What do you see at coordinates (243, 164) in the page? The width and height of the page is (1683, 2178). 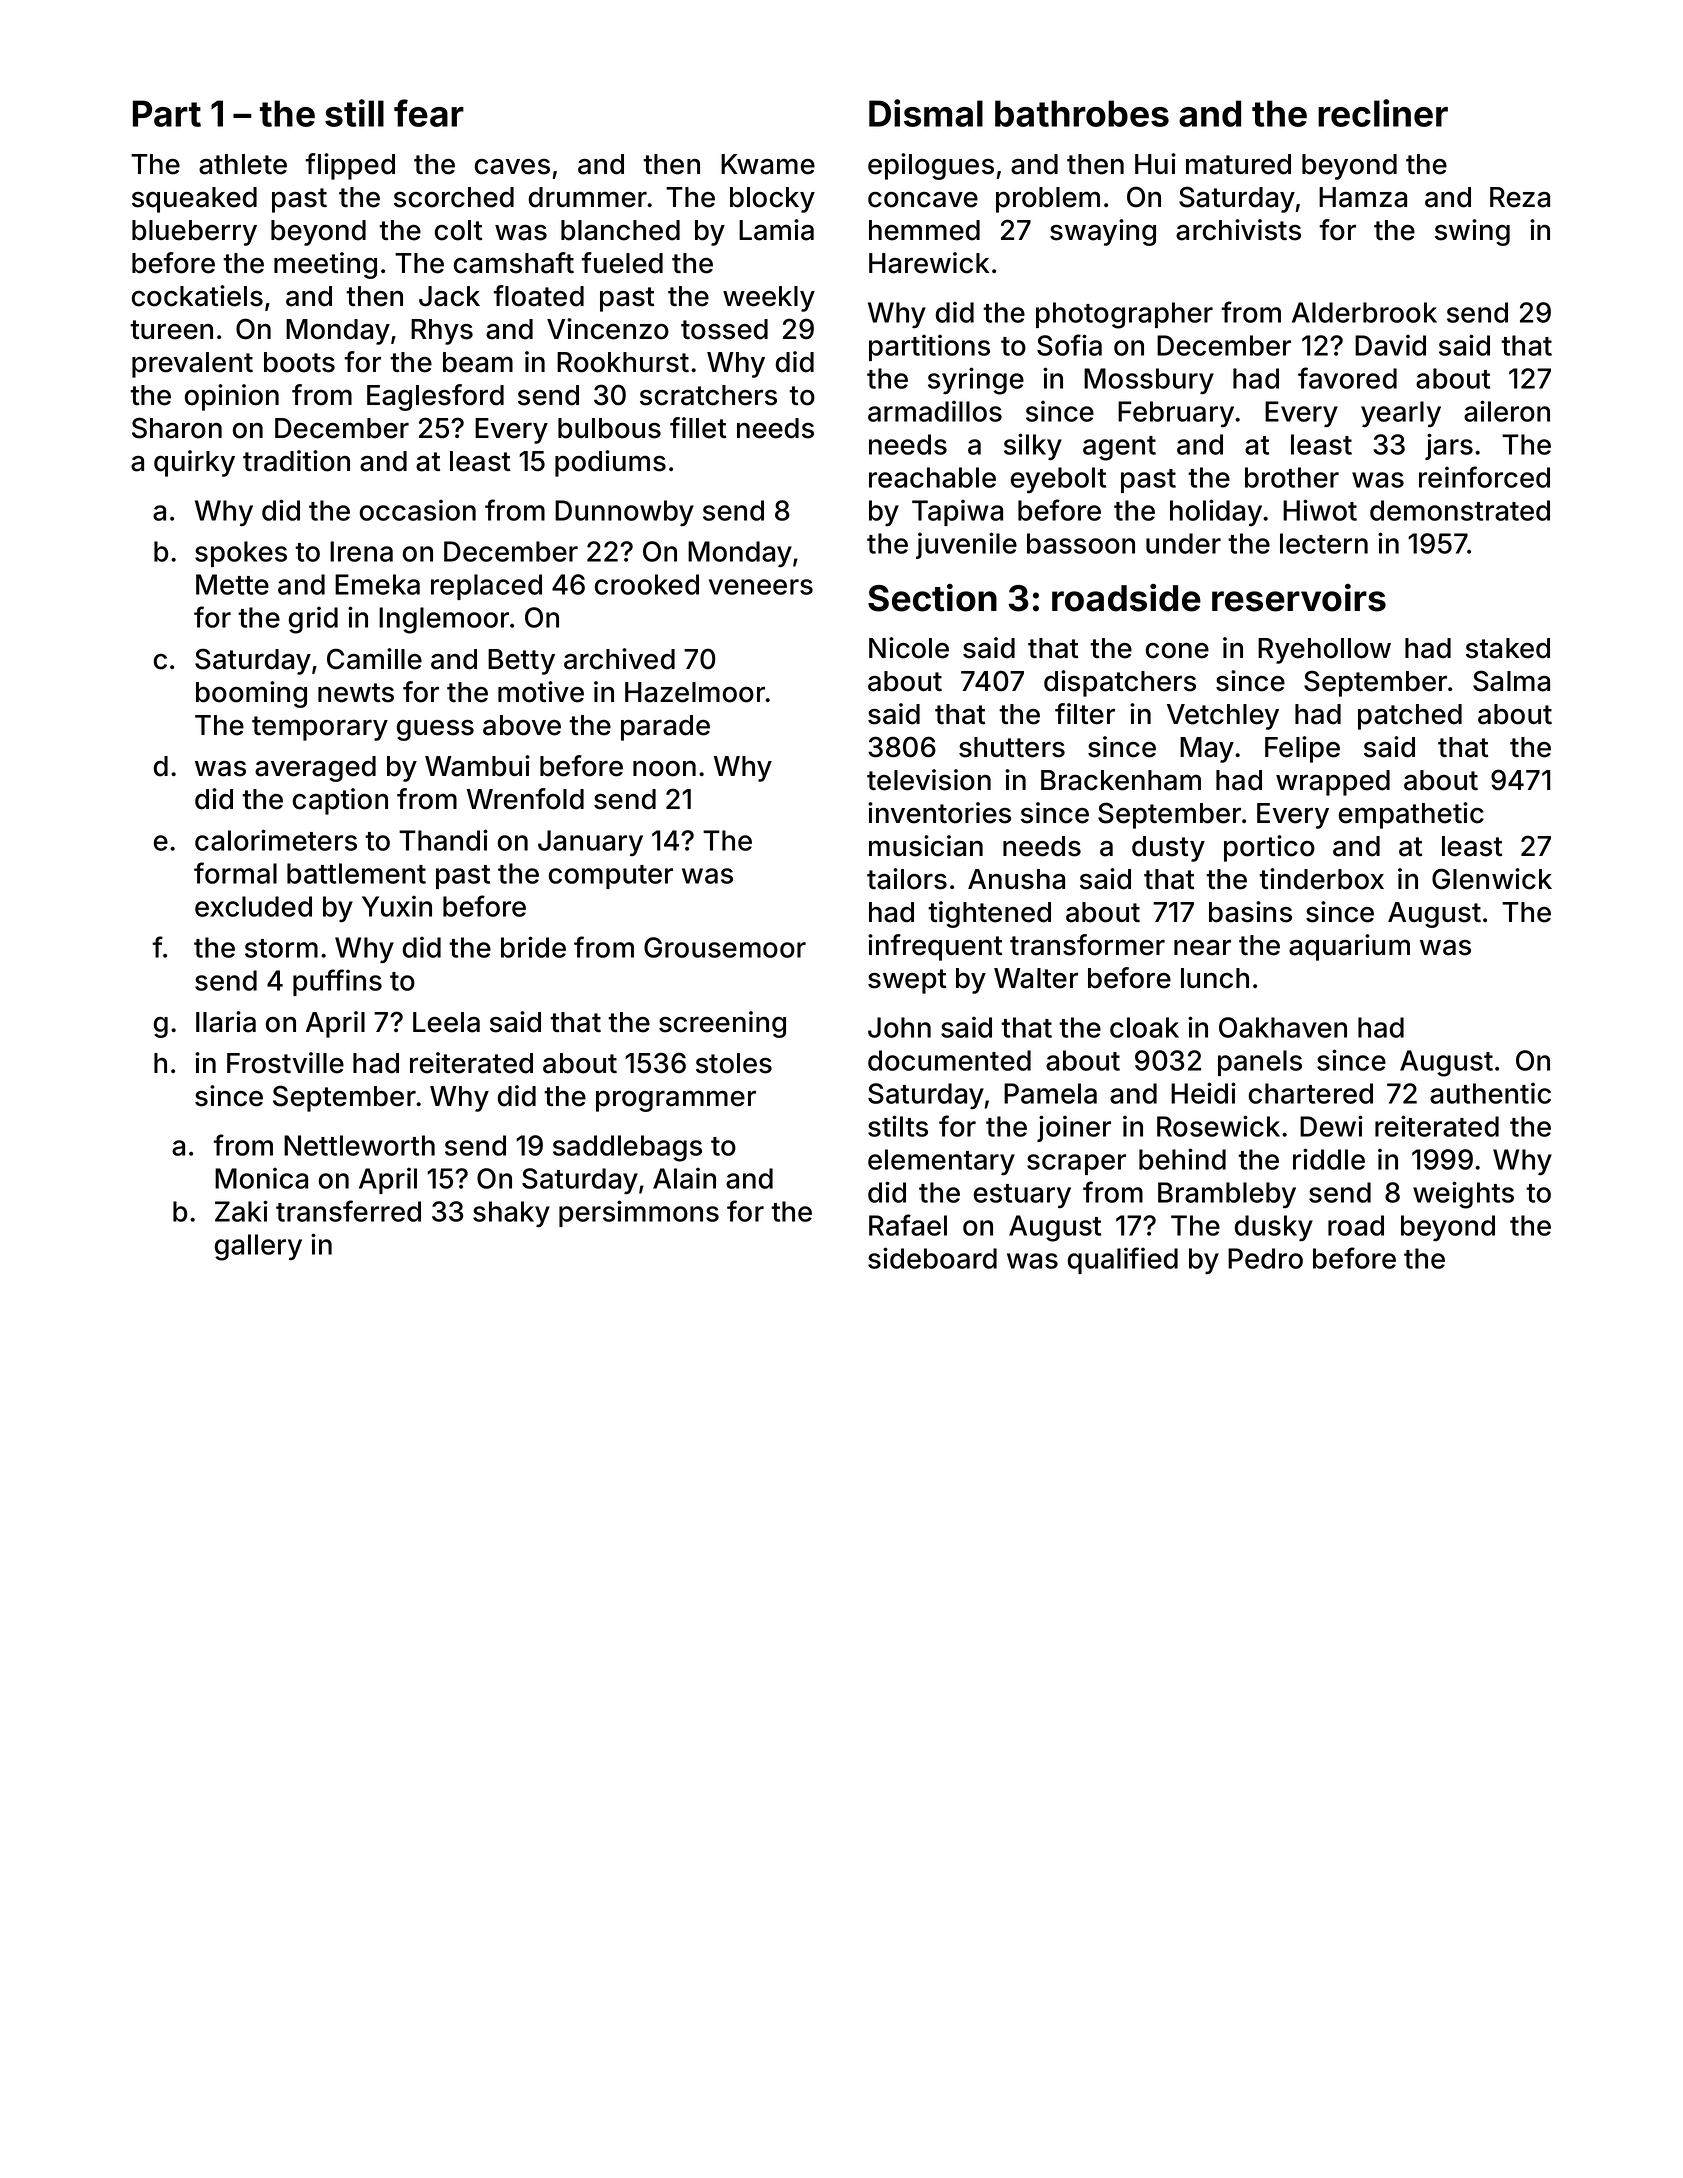 I see `athlete` at bounding box center [243, 164].
